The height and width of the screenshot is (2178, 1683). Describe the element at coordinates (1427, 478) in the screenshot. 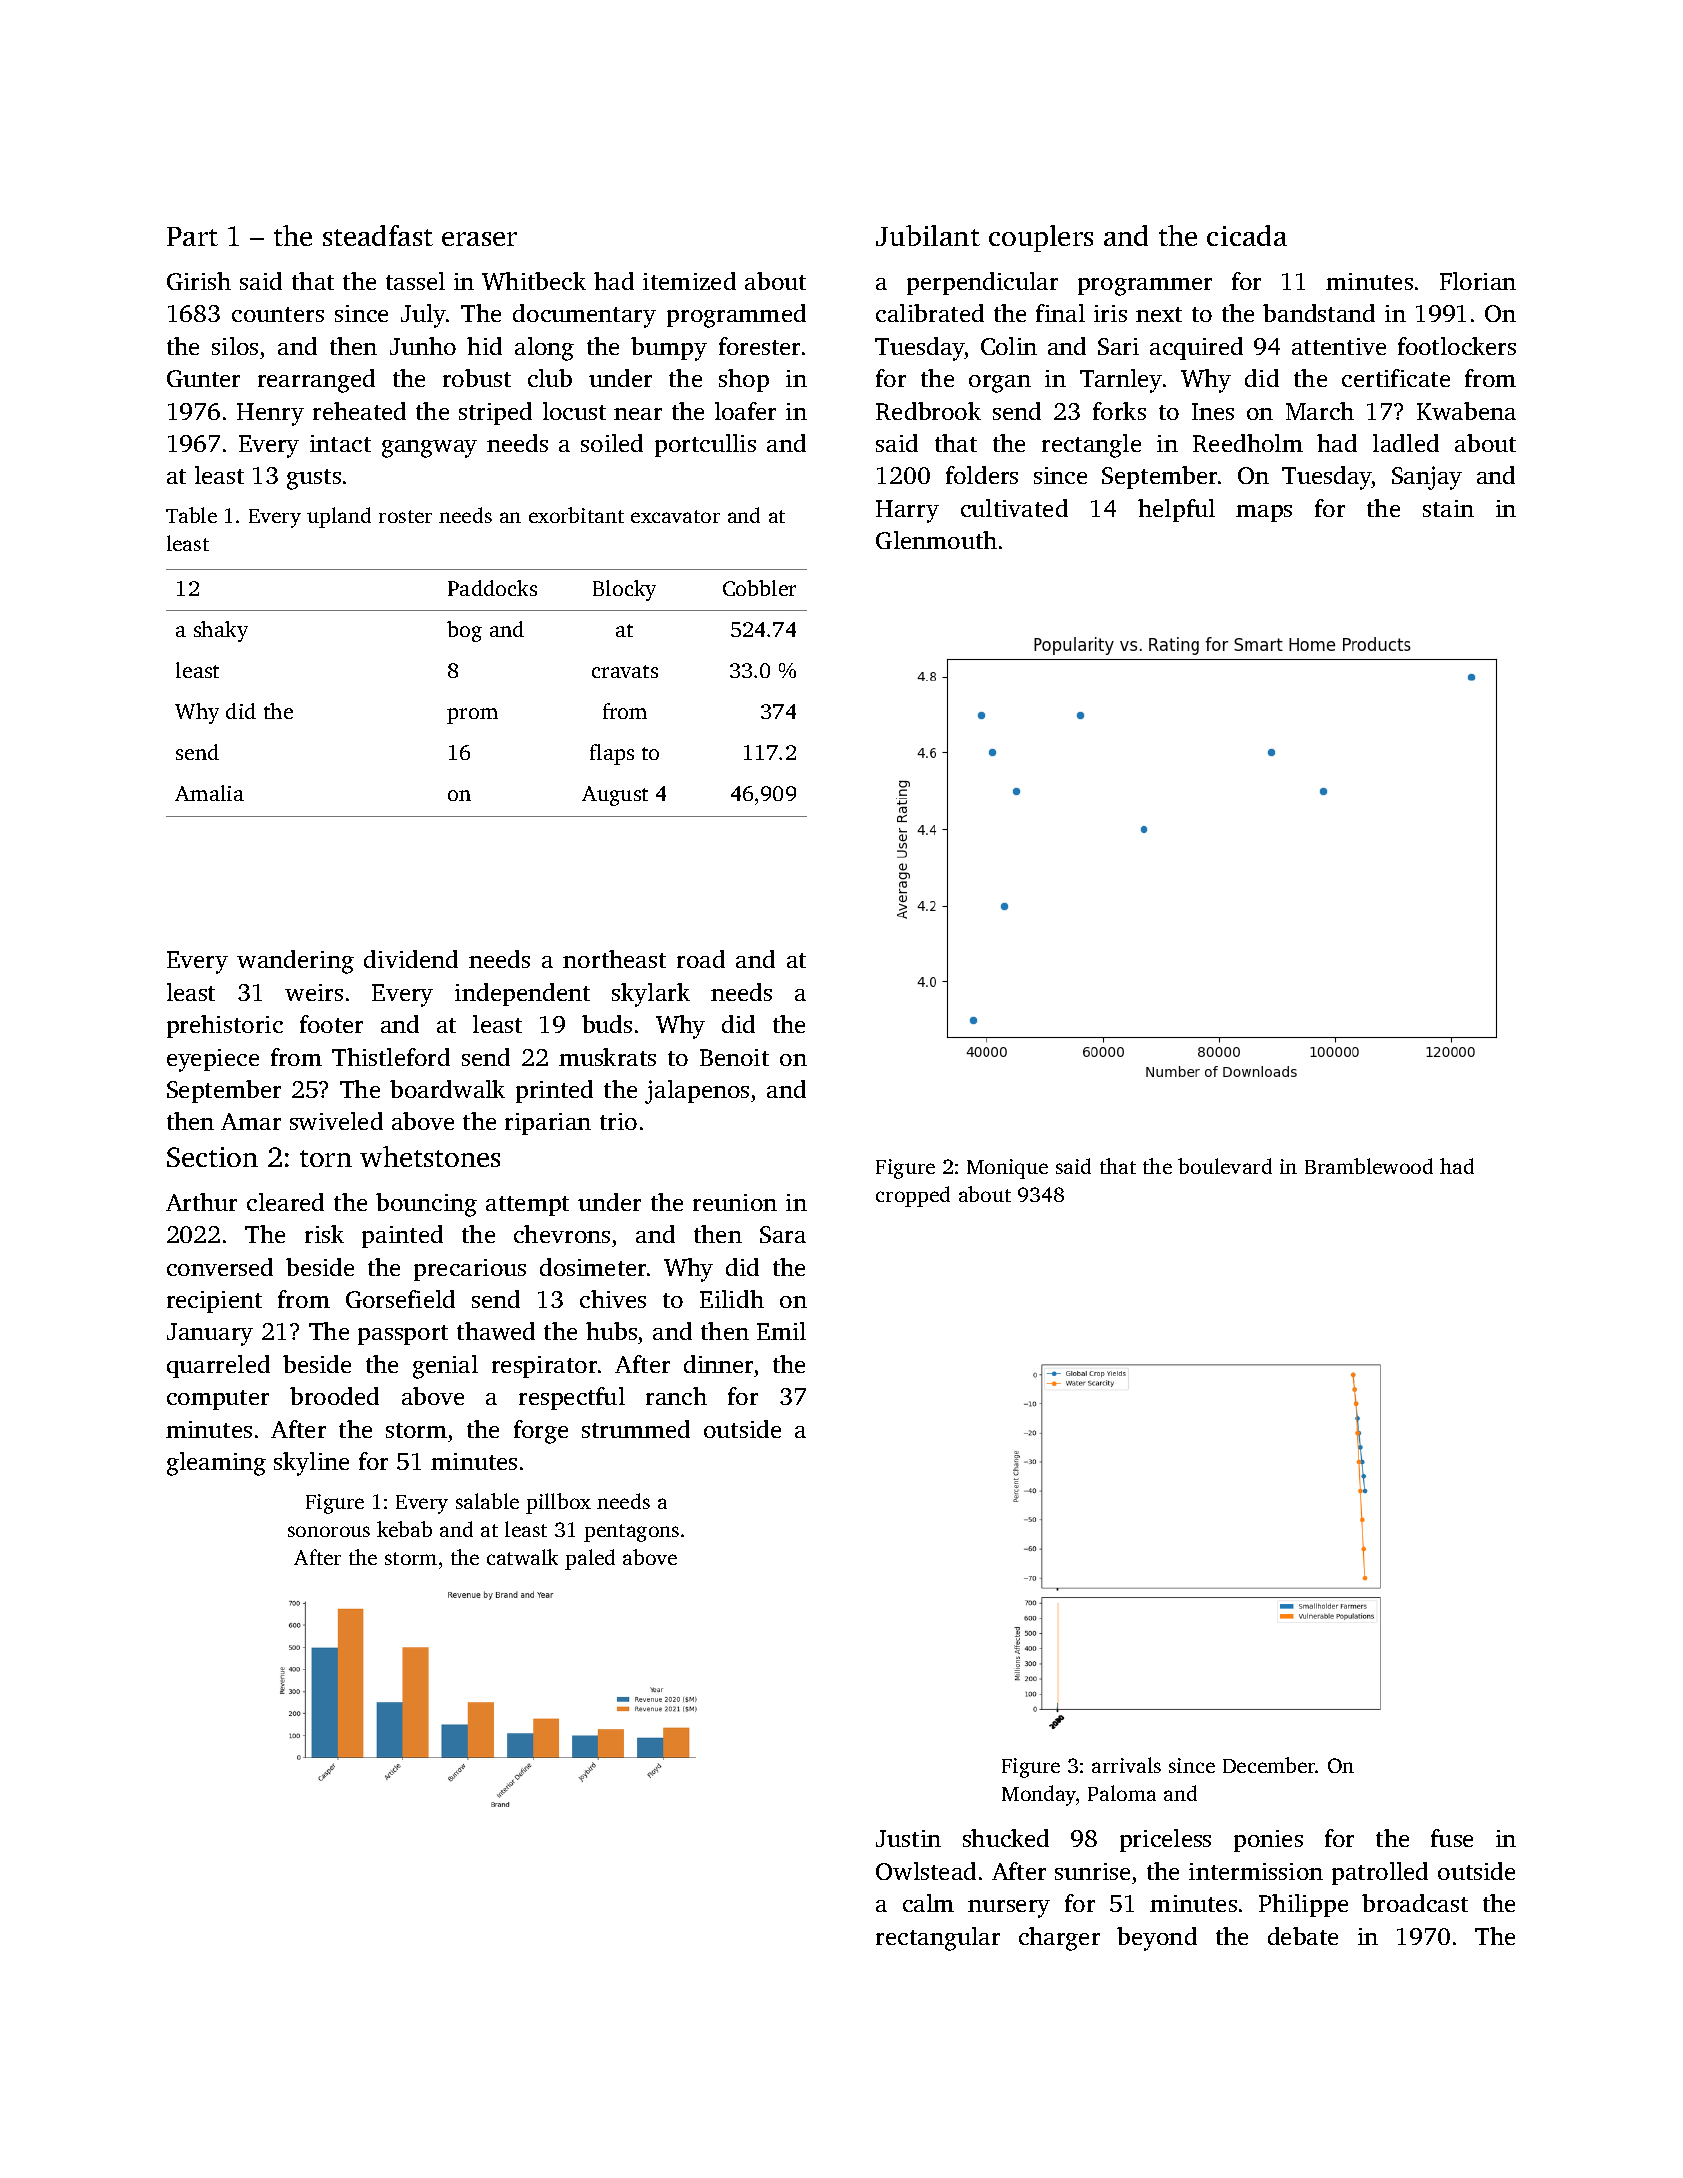

I see `Sanjay` at that location.
